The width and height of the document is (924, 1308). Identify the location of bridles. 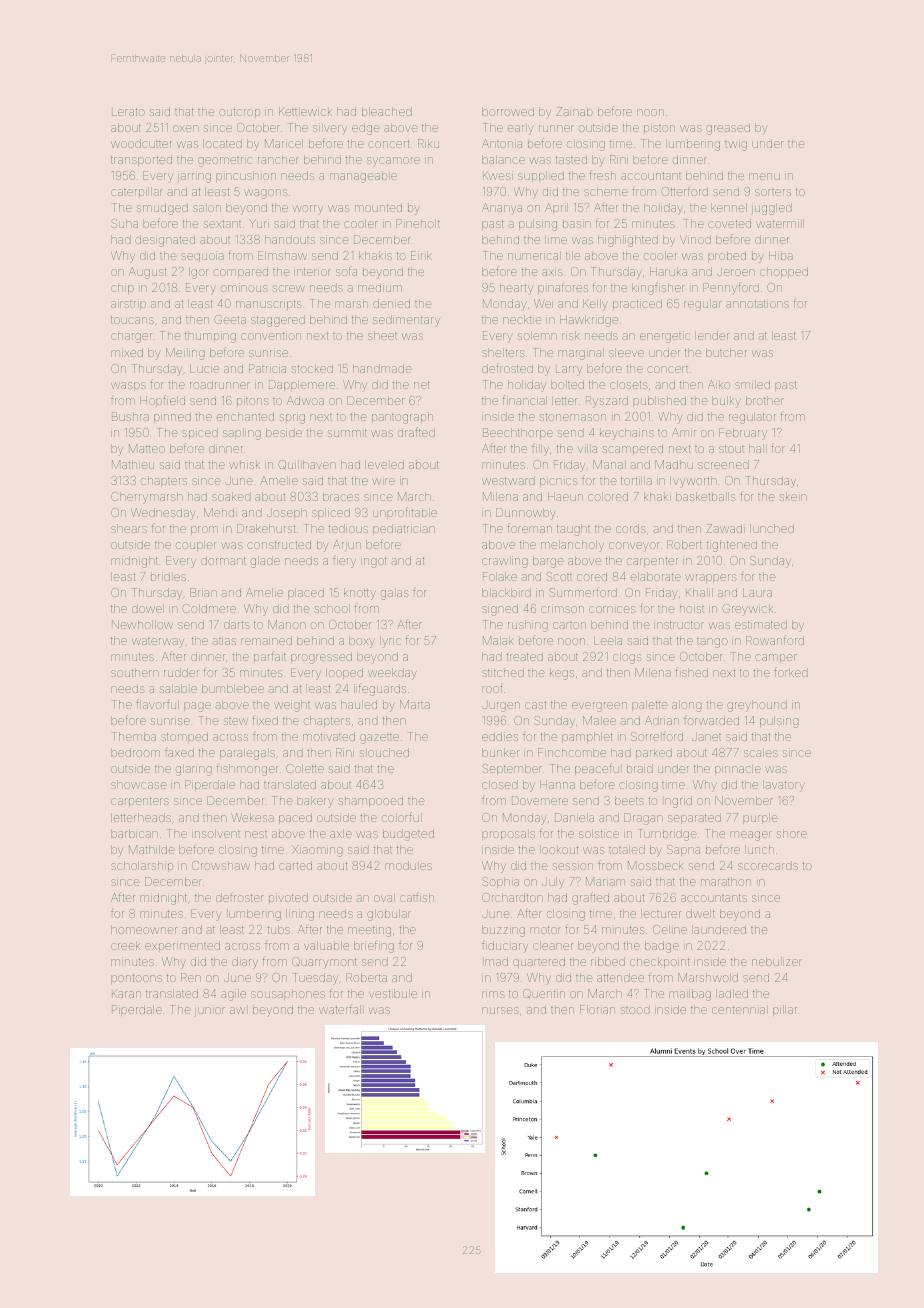
(168, 576).
